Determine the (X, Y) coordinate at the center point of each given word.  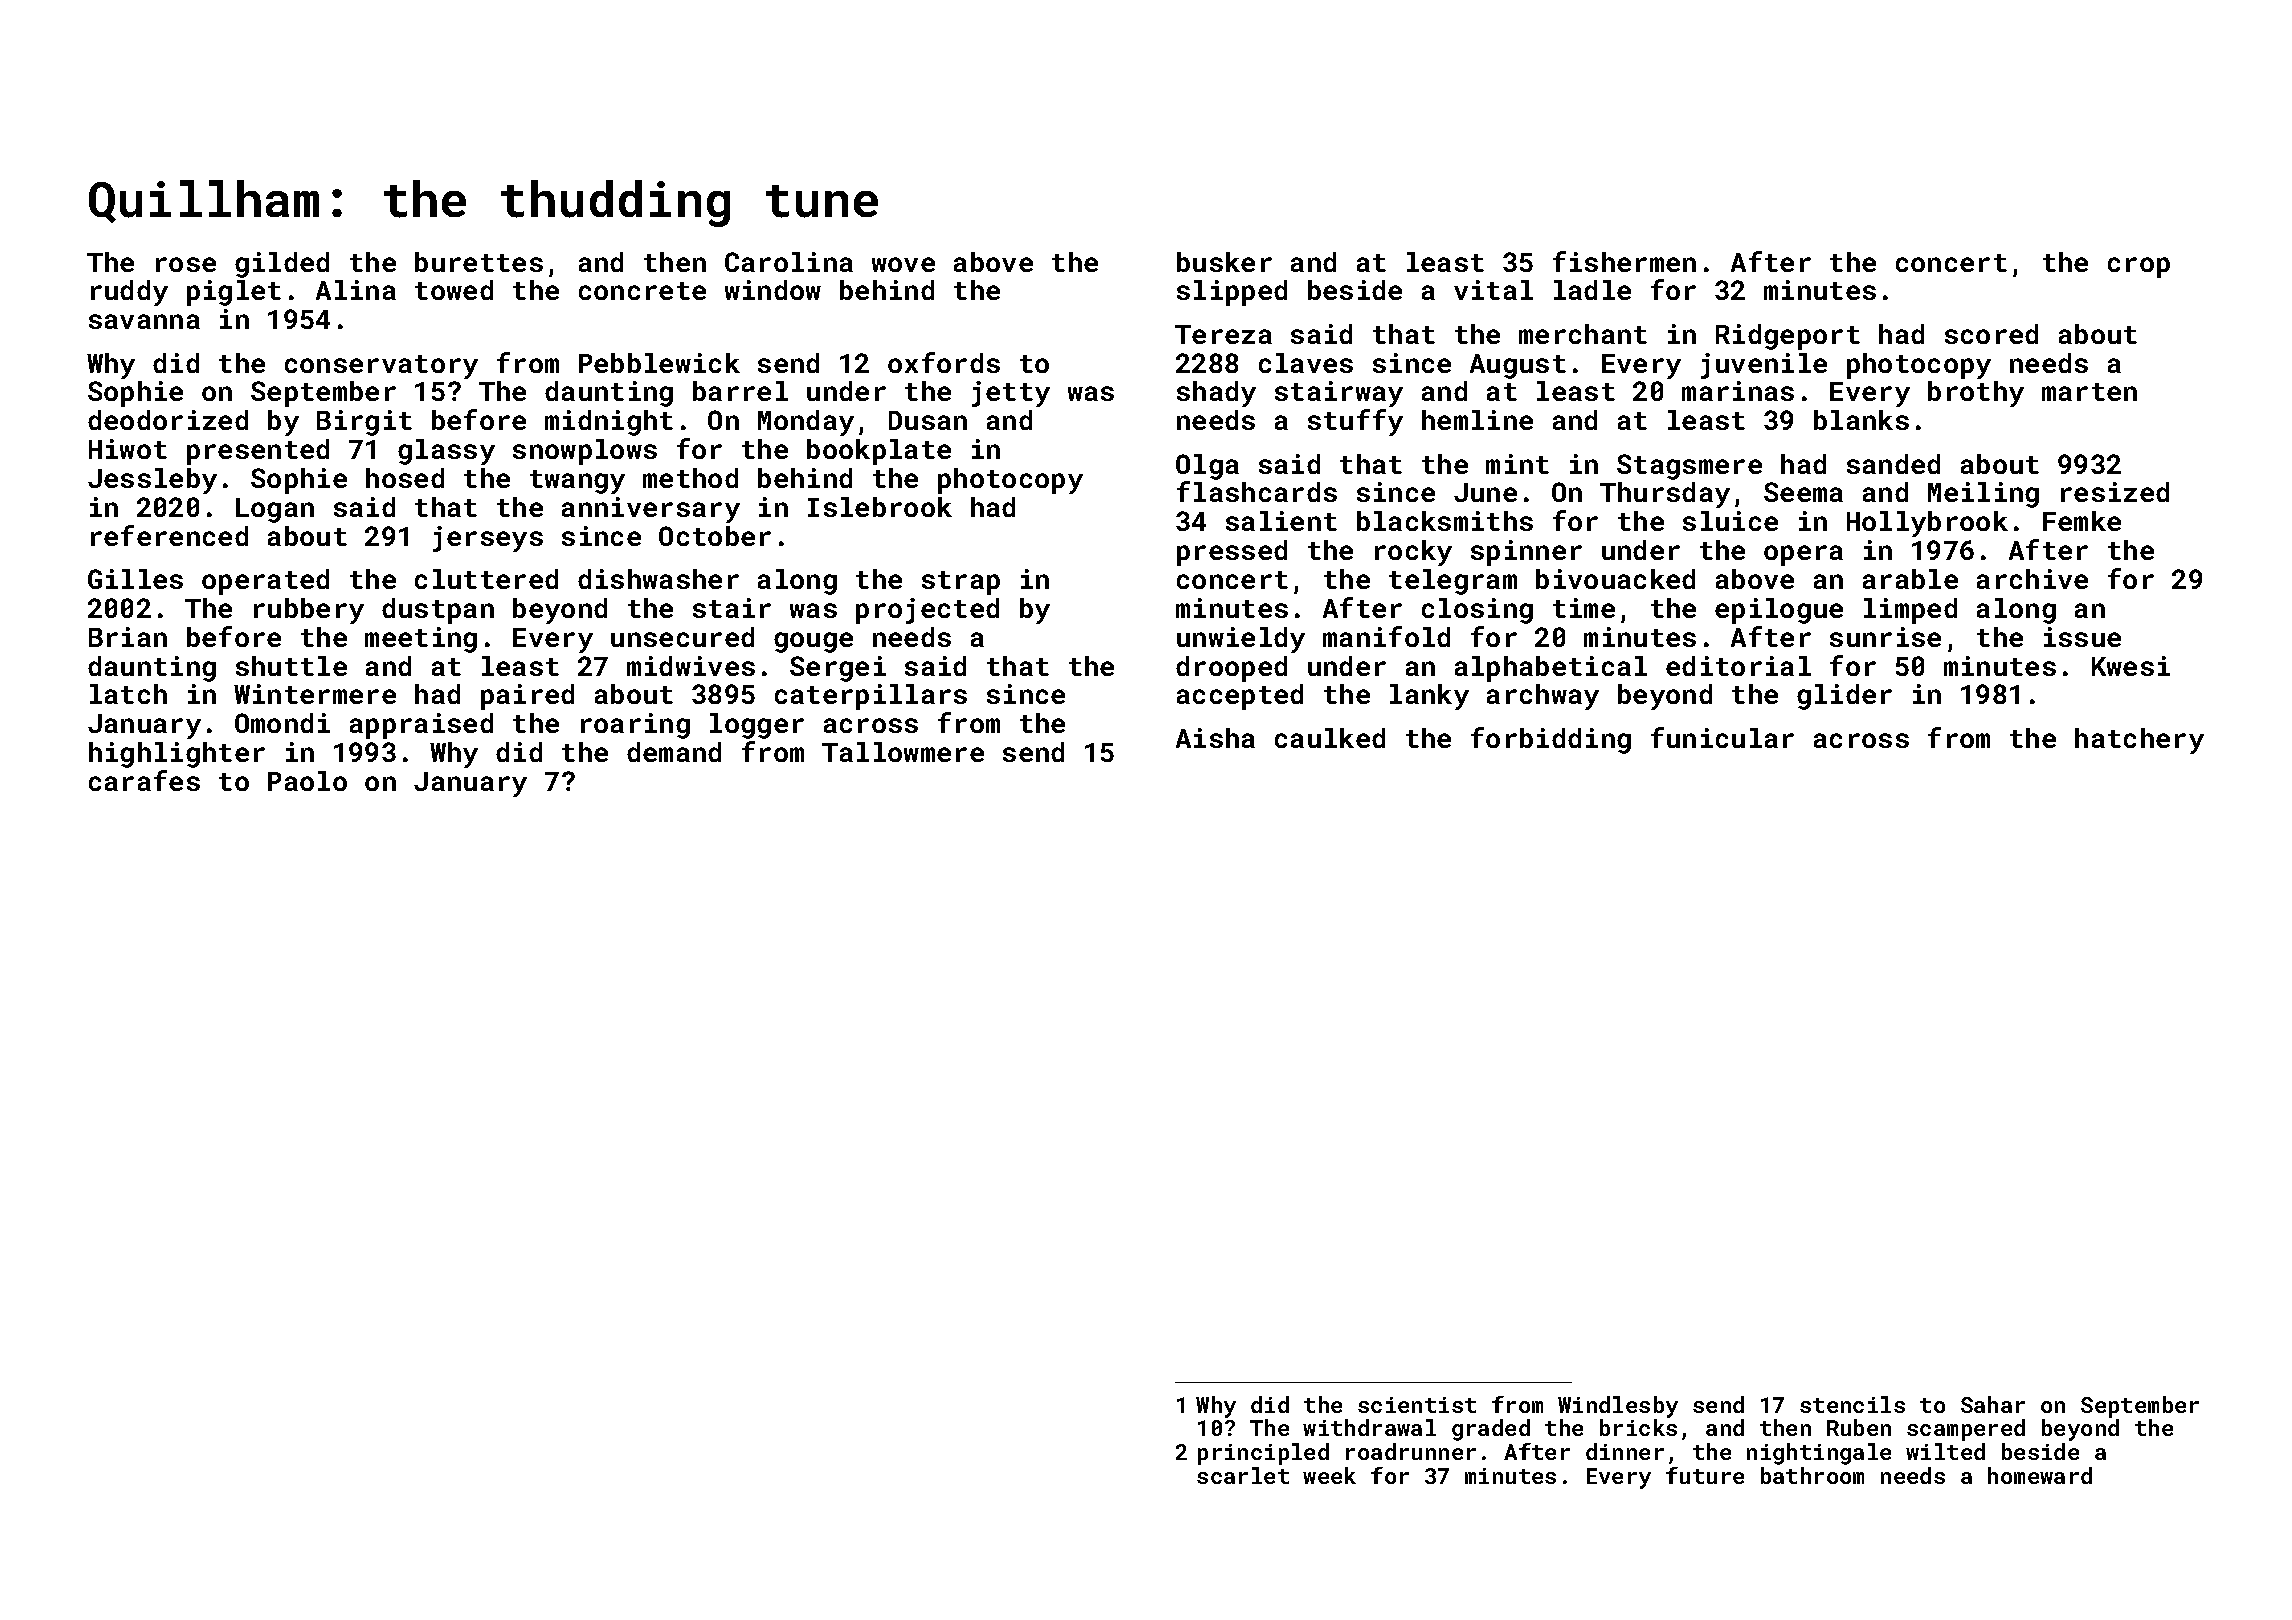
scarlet (1243, 1475)
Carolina (789, 262)
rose (186, 264)
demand (674, 752)
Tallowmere (903, 752)
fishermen (1624, 261)
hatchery (2139, 741)
